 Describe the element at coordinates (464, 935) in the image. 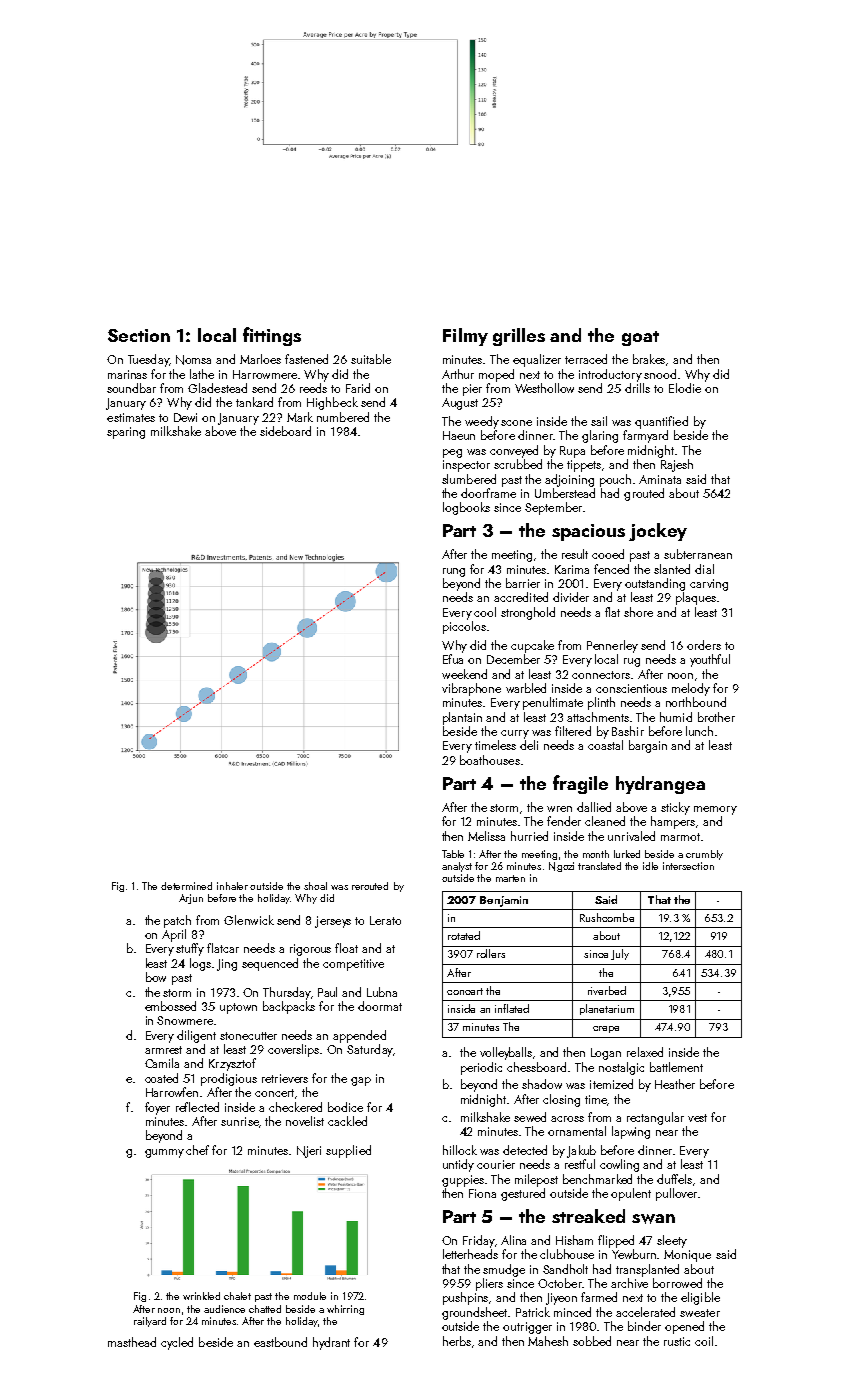

I see `rotated` at that location.
